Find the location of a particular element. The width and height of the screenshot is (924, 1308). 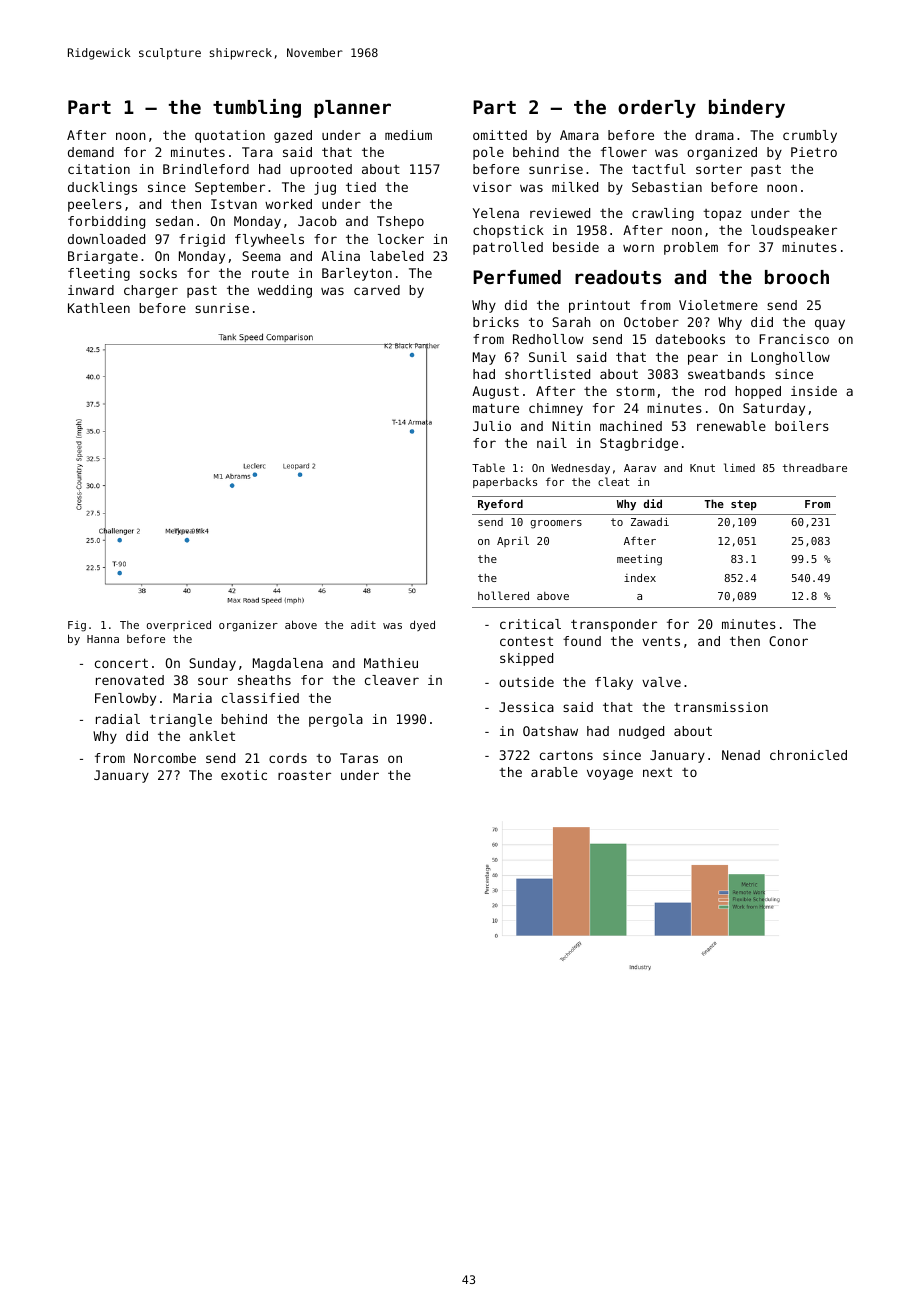

groomers is located at coordinates (556, 524).
